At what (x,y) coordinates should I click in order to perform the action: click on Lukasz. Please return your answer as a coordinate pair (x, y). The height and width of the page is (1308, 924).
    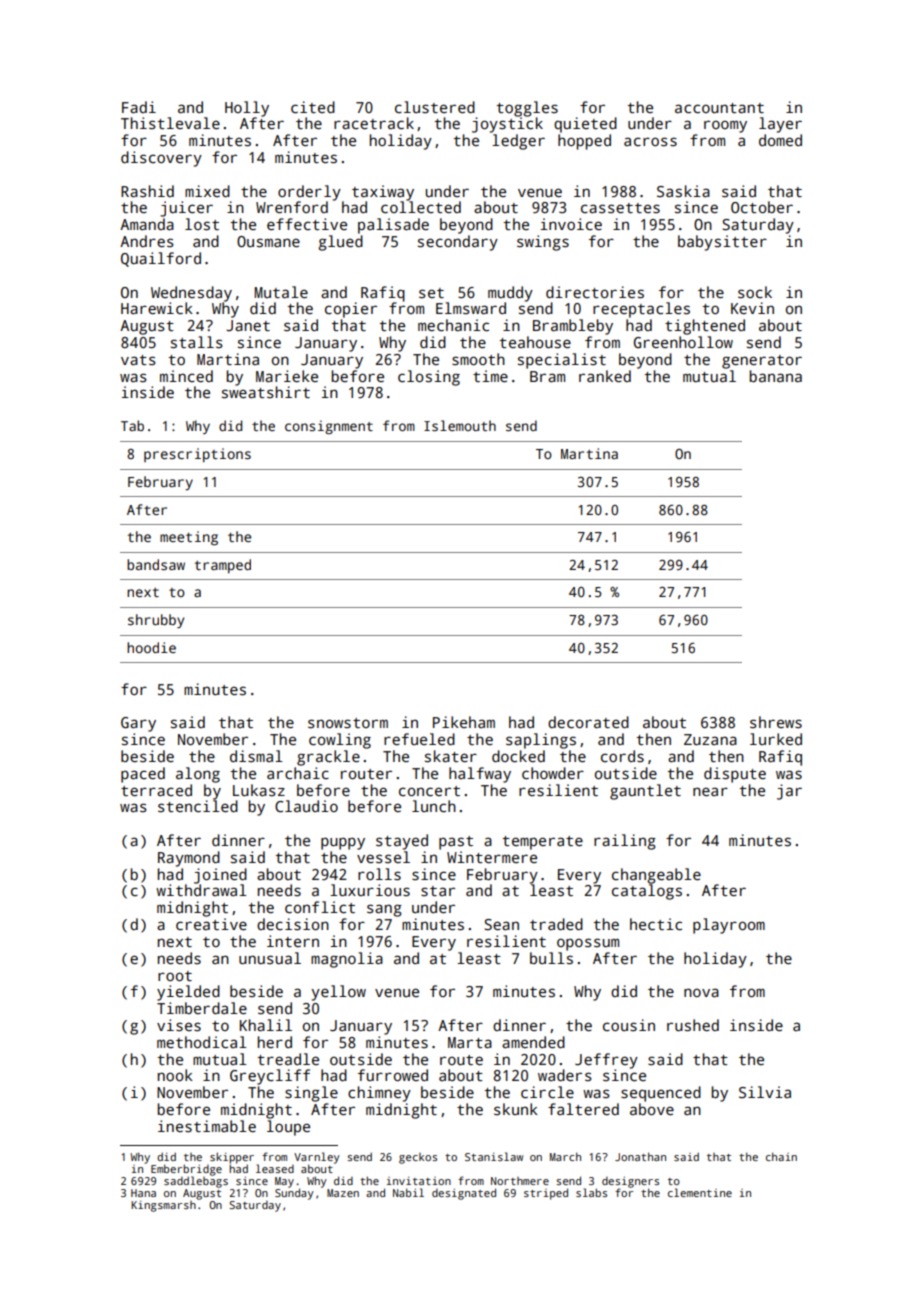
    Looking at the image, I should click on (259, 790).
